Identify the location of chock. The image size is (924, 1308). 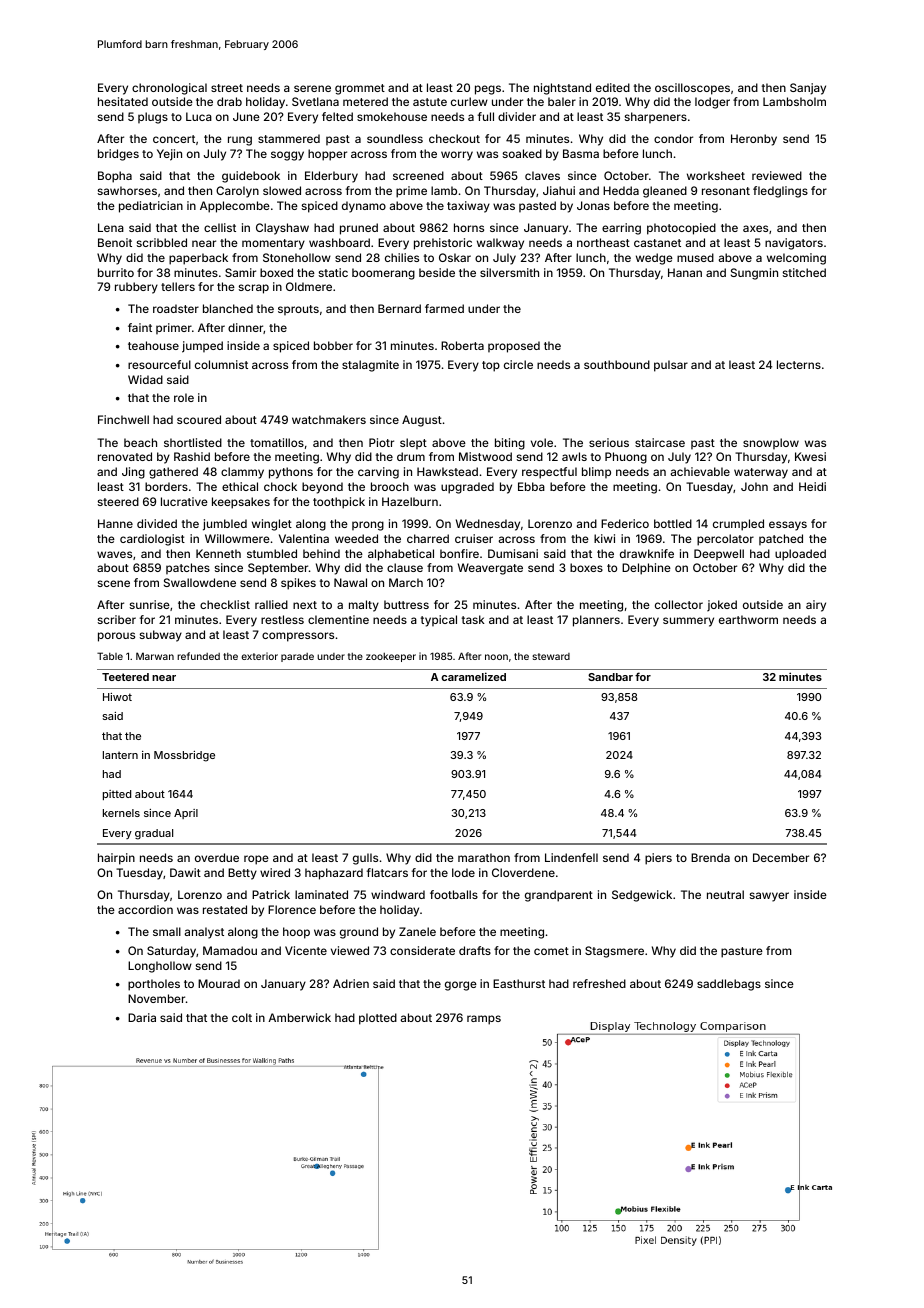
(280, 486).
